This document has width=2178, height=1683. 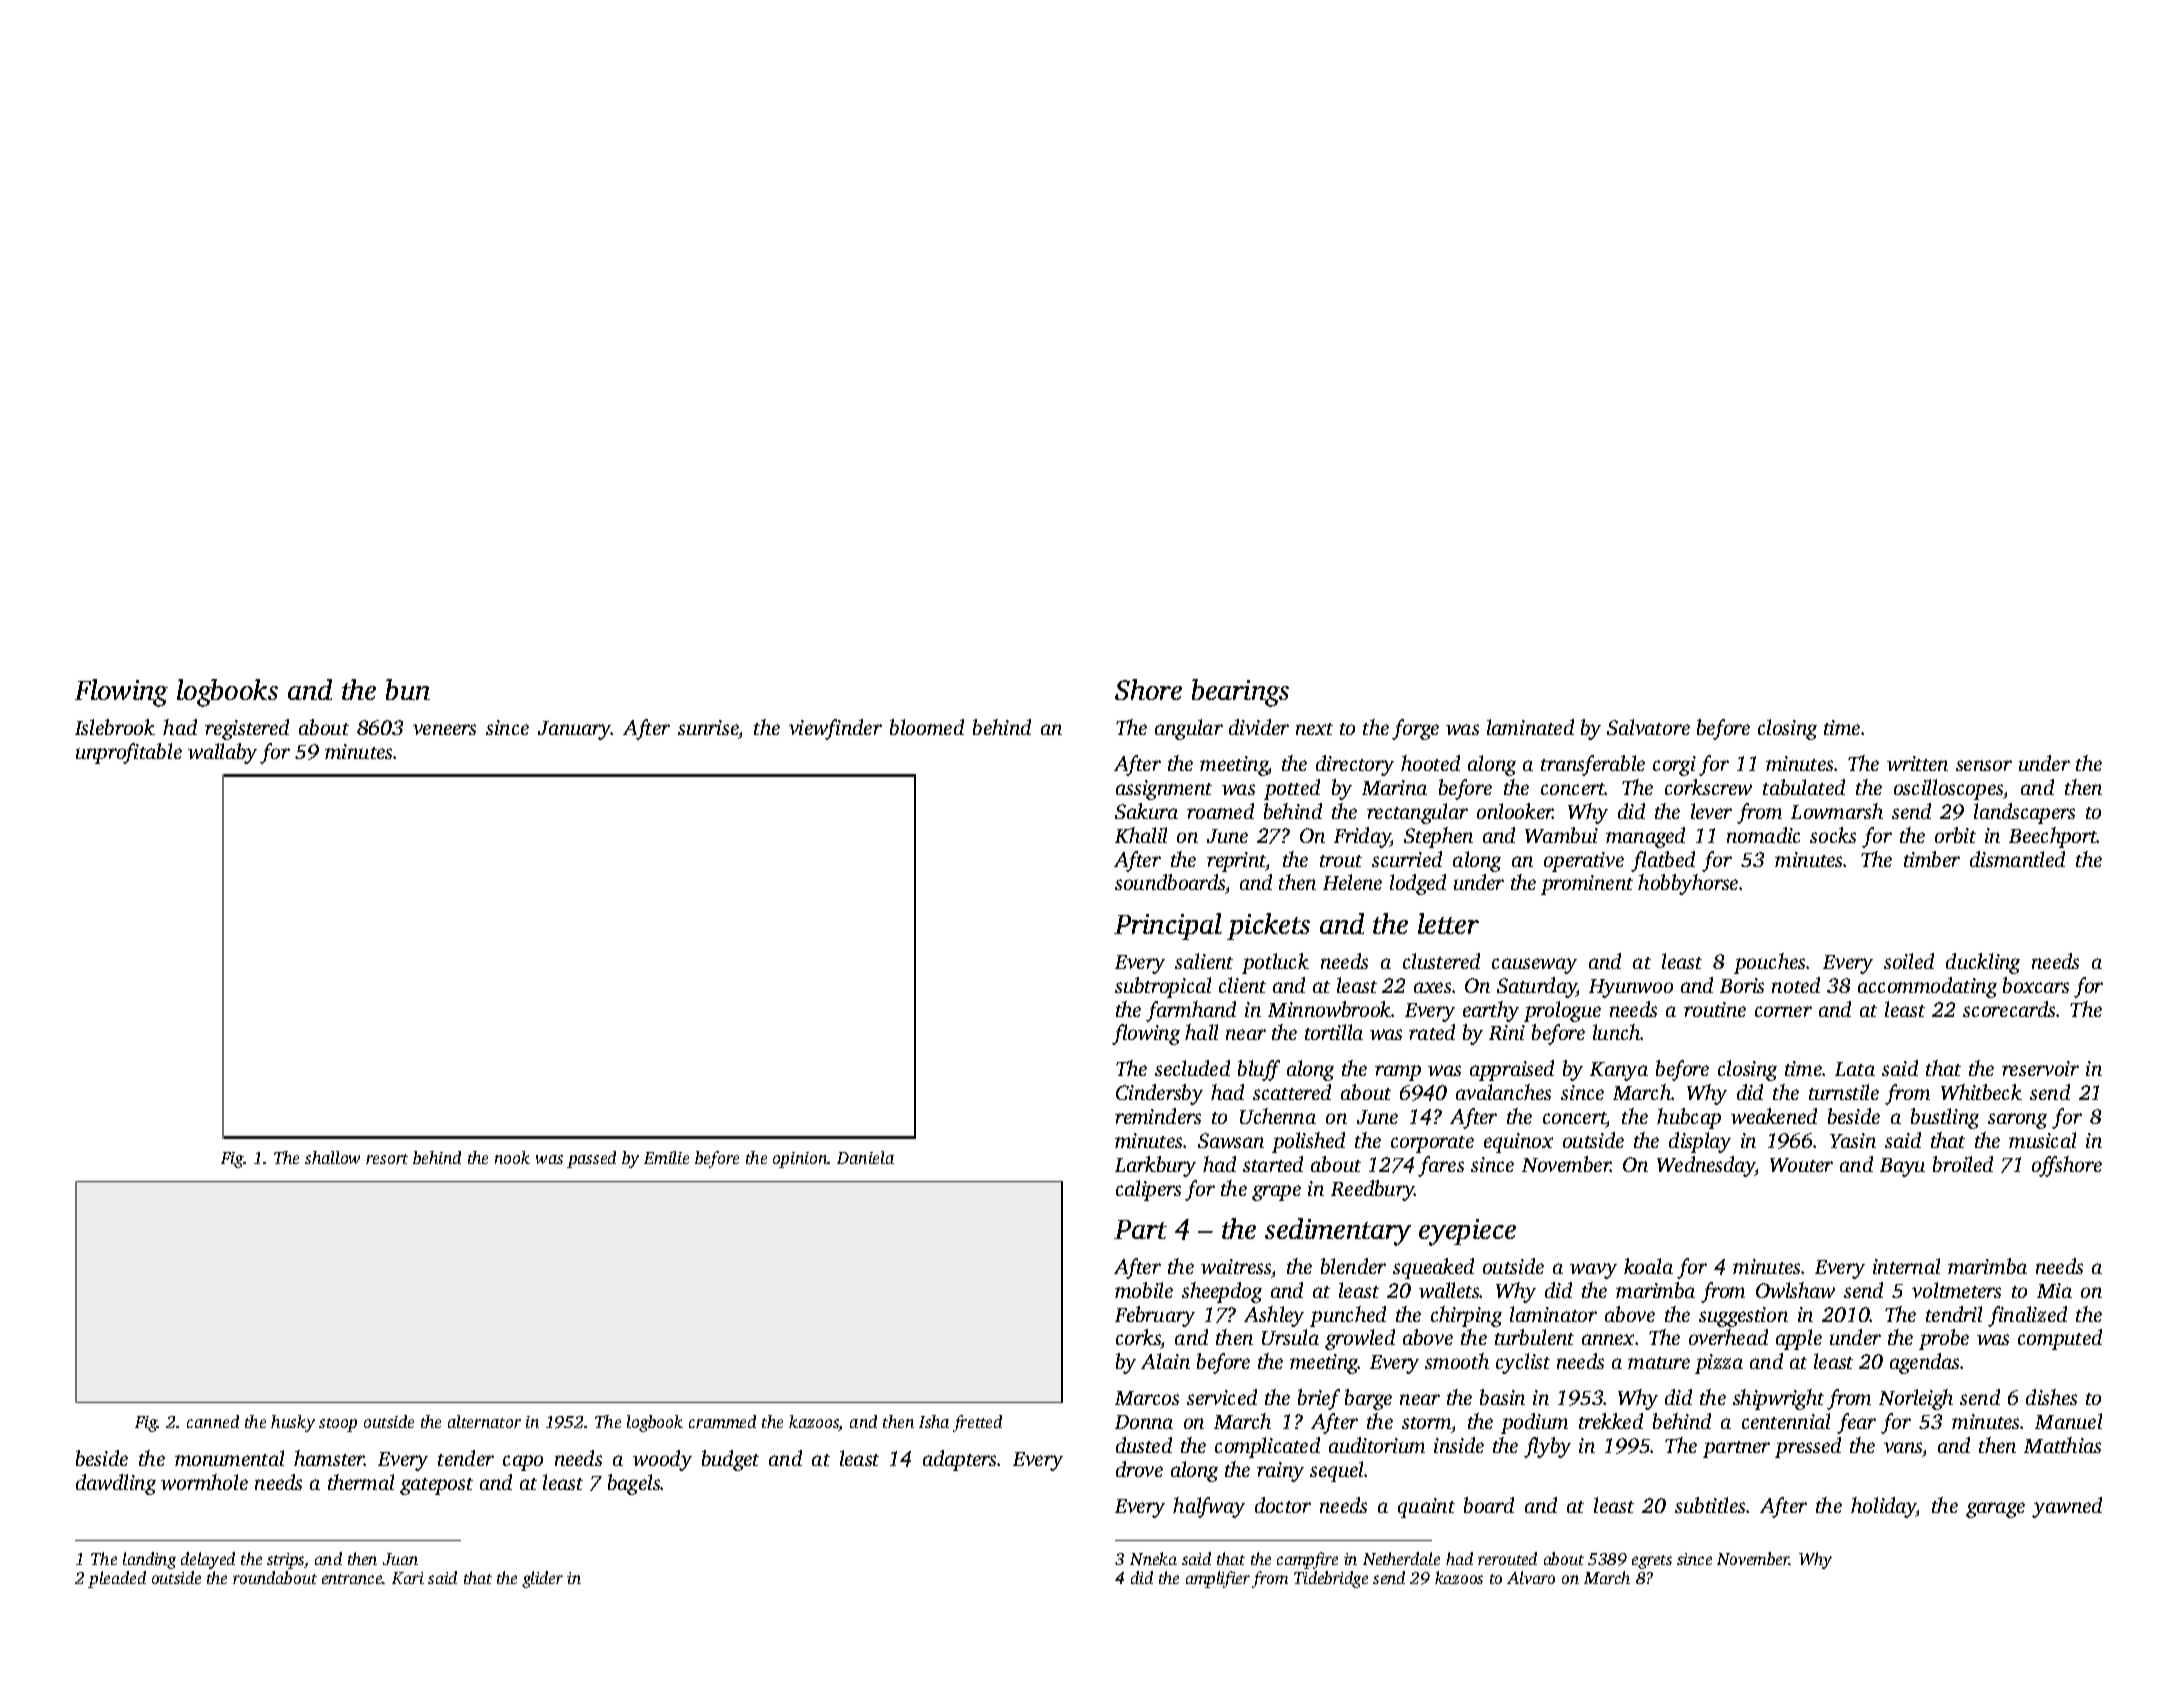 I want to click on laminator, so click(x=1553, y=1314).
